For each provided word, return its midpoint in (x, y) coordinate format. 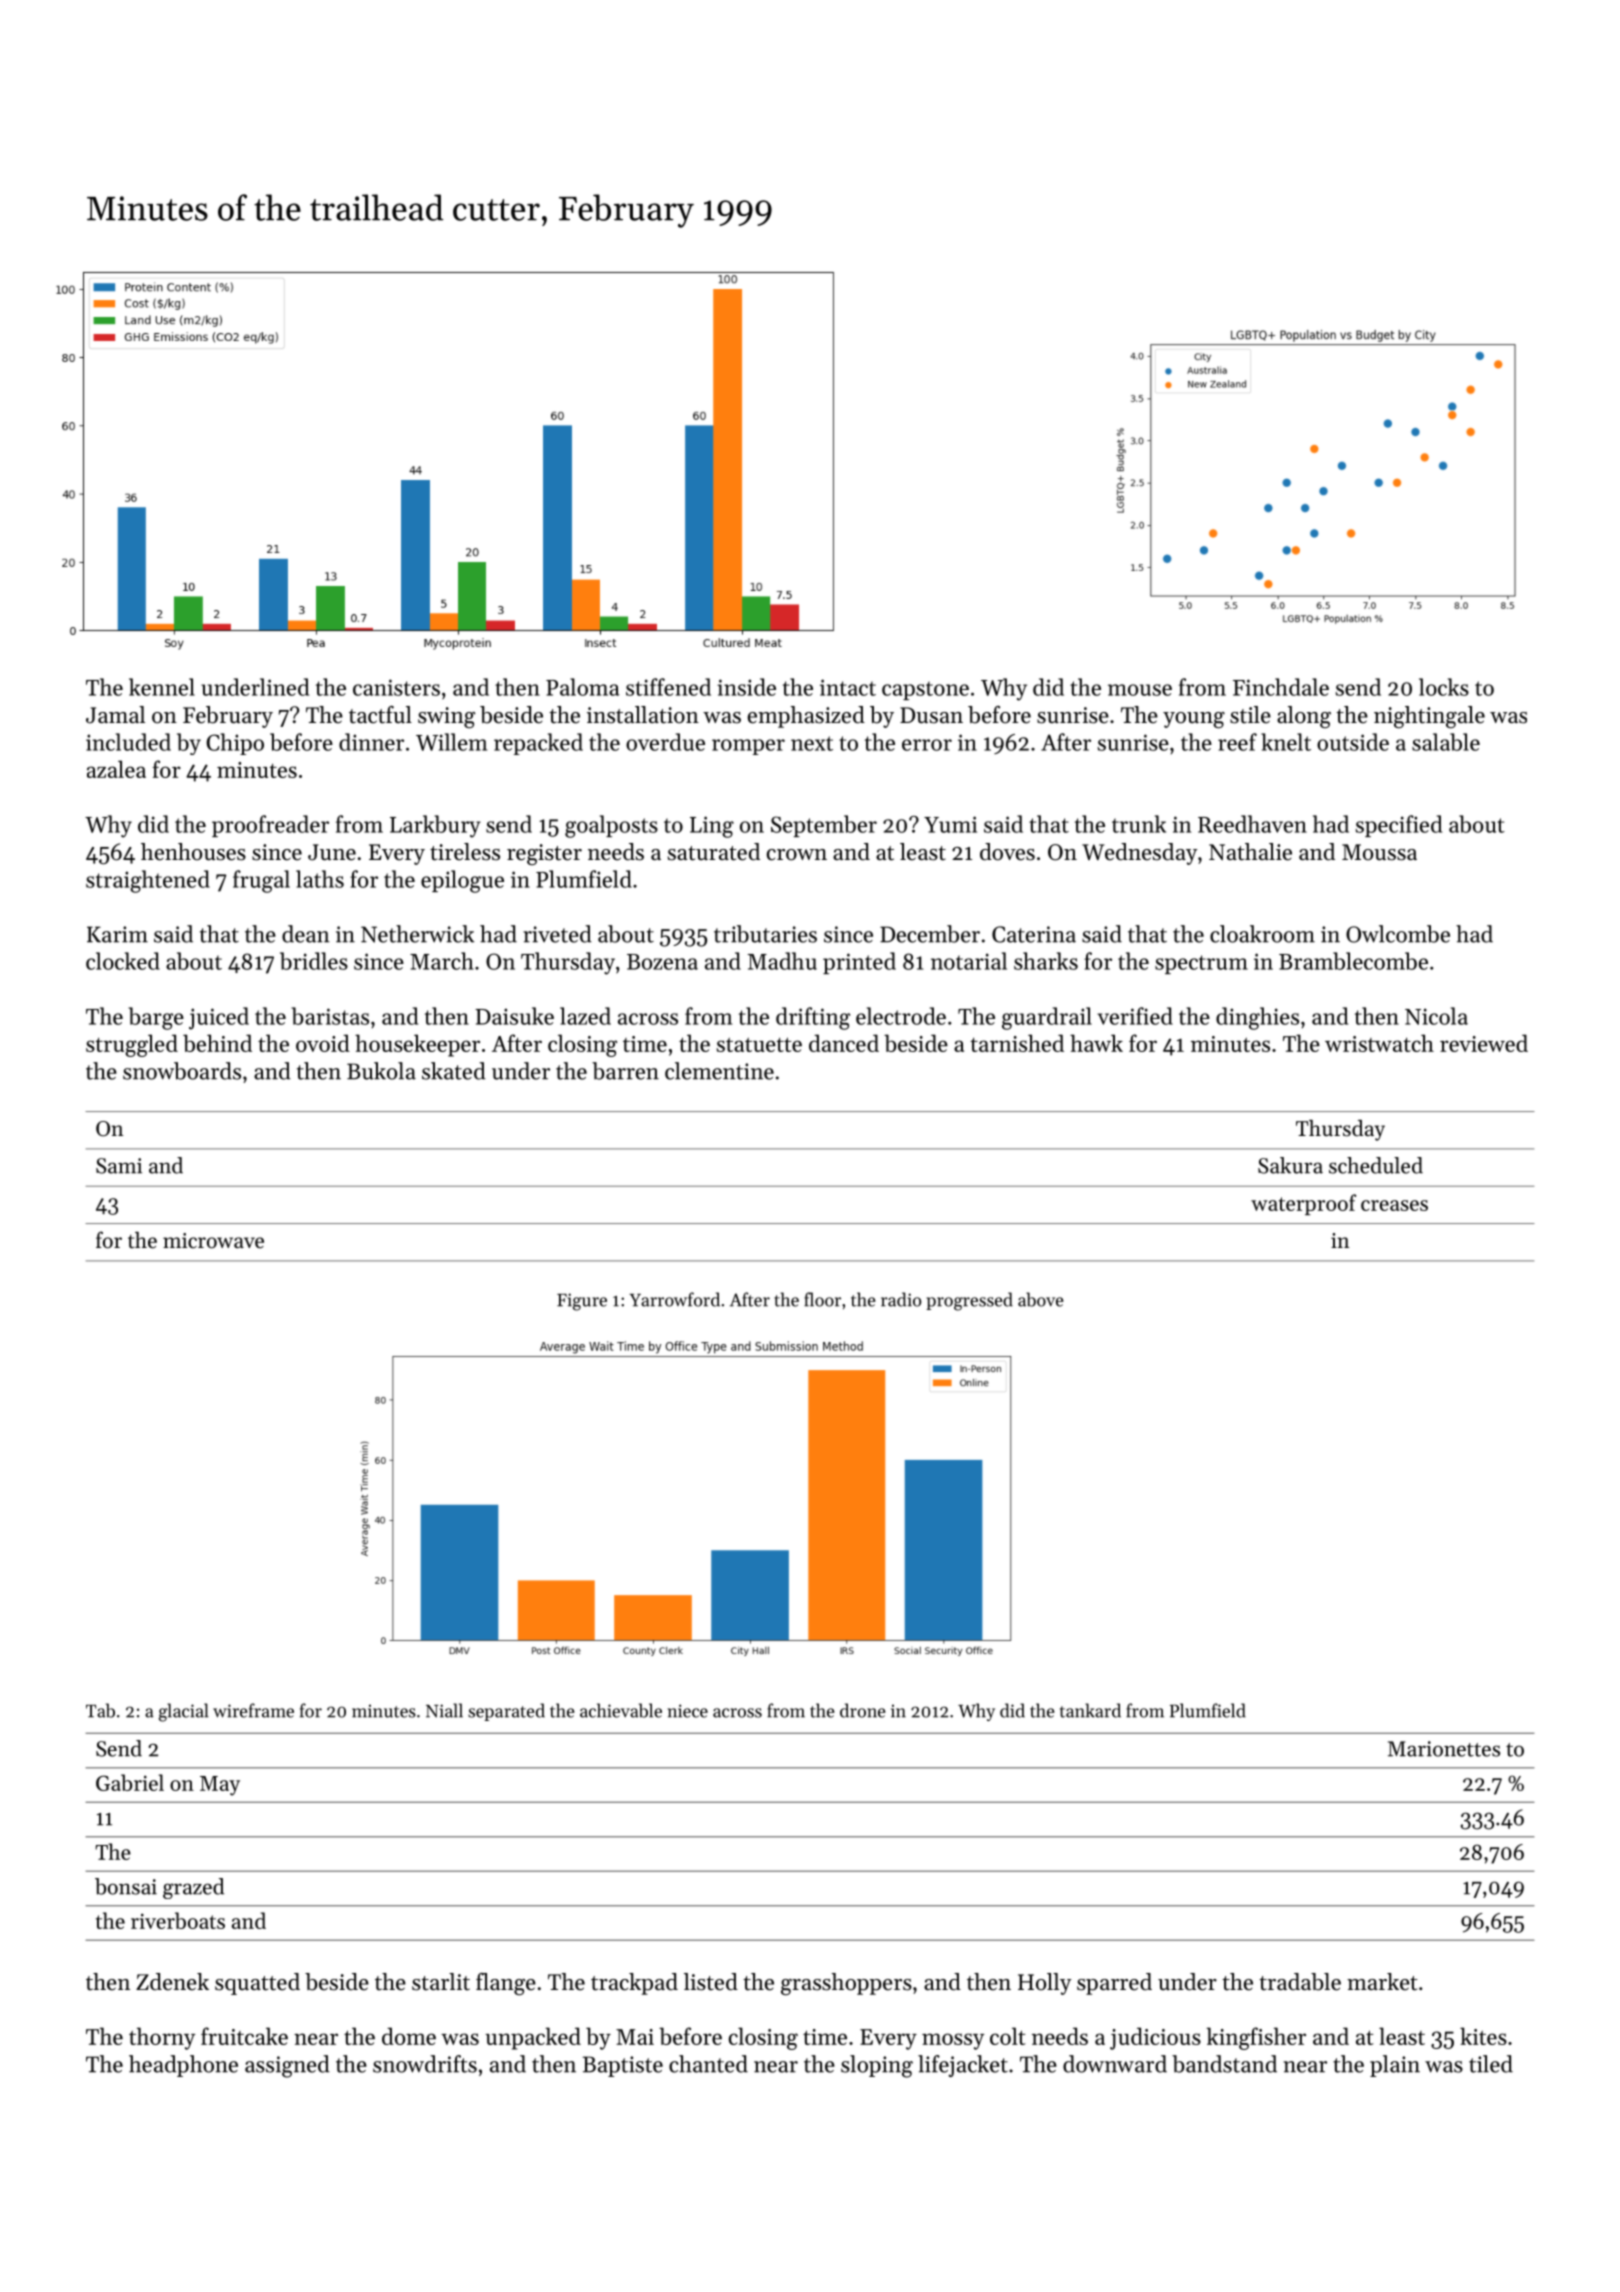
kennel (162, 687)
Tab (100, 1710)
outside (1353, 742)
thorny (162, 2038)
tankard (1090, 1710)
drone (863, 1710)
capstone (925, 690)
